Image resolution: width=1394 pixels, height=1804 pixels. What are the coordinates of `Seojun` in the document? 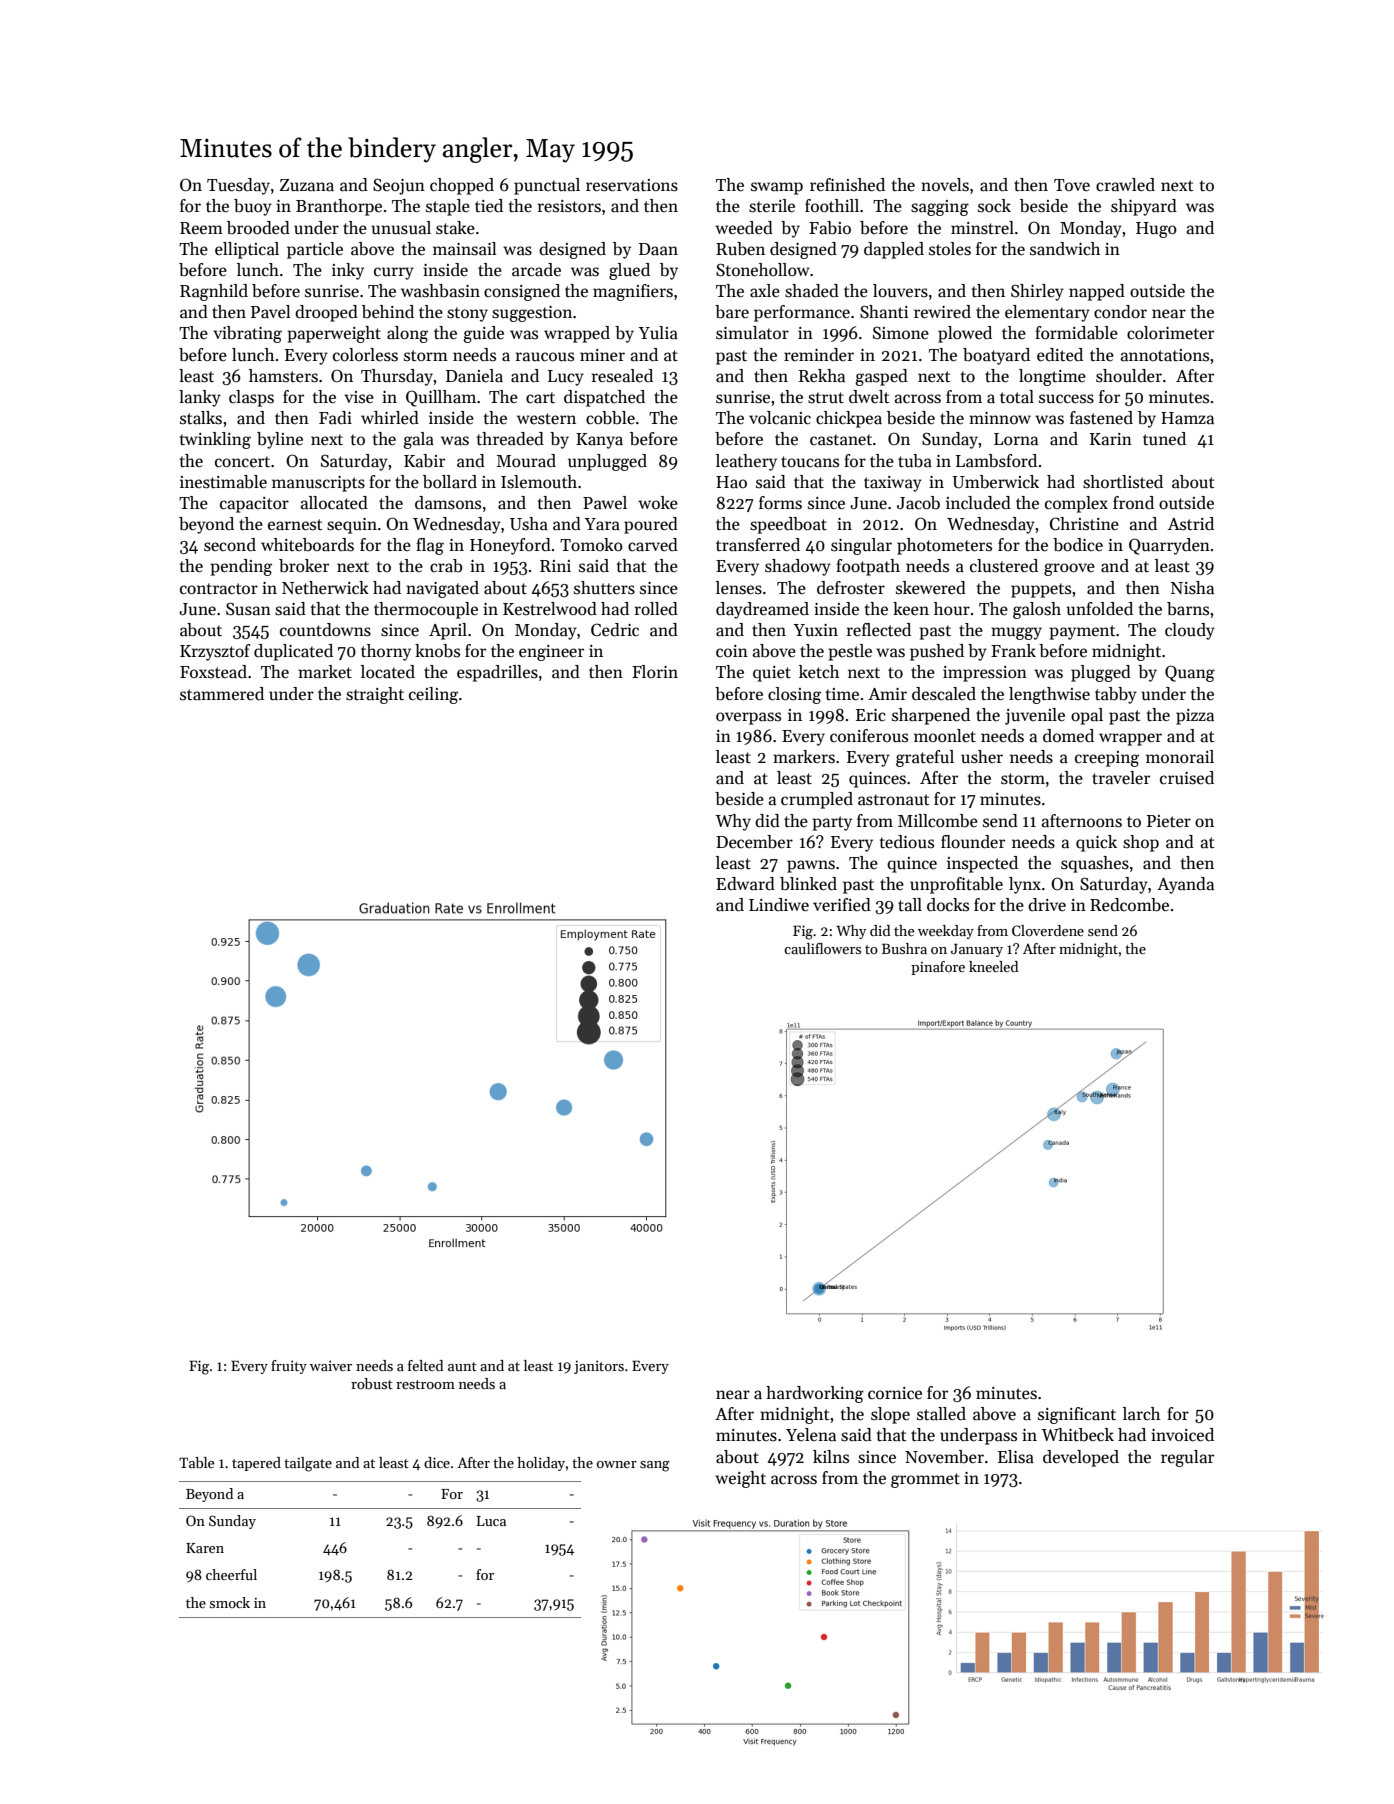 It's located at (399, 186).
